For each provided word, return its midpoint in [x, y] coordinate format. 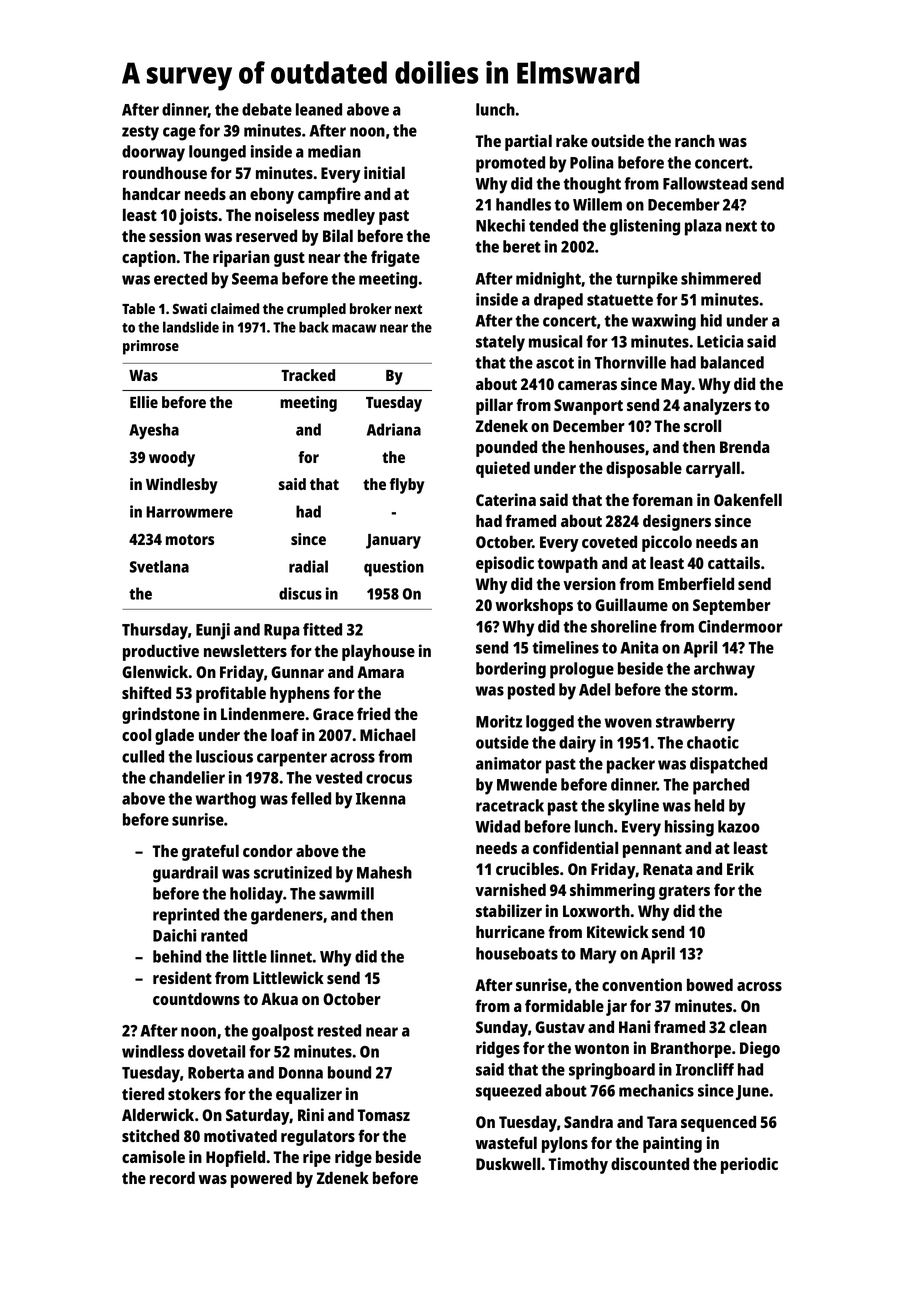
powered [261, 1179]
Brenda [744, 446]
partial [528, 142]
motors [190, 539]
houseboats [517, 953]
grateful [210, 852]
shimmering [612, 891]
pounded [506, 448]
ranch [695, 140]
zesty [140, 133]
